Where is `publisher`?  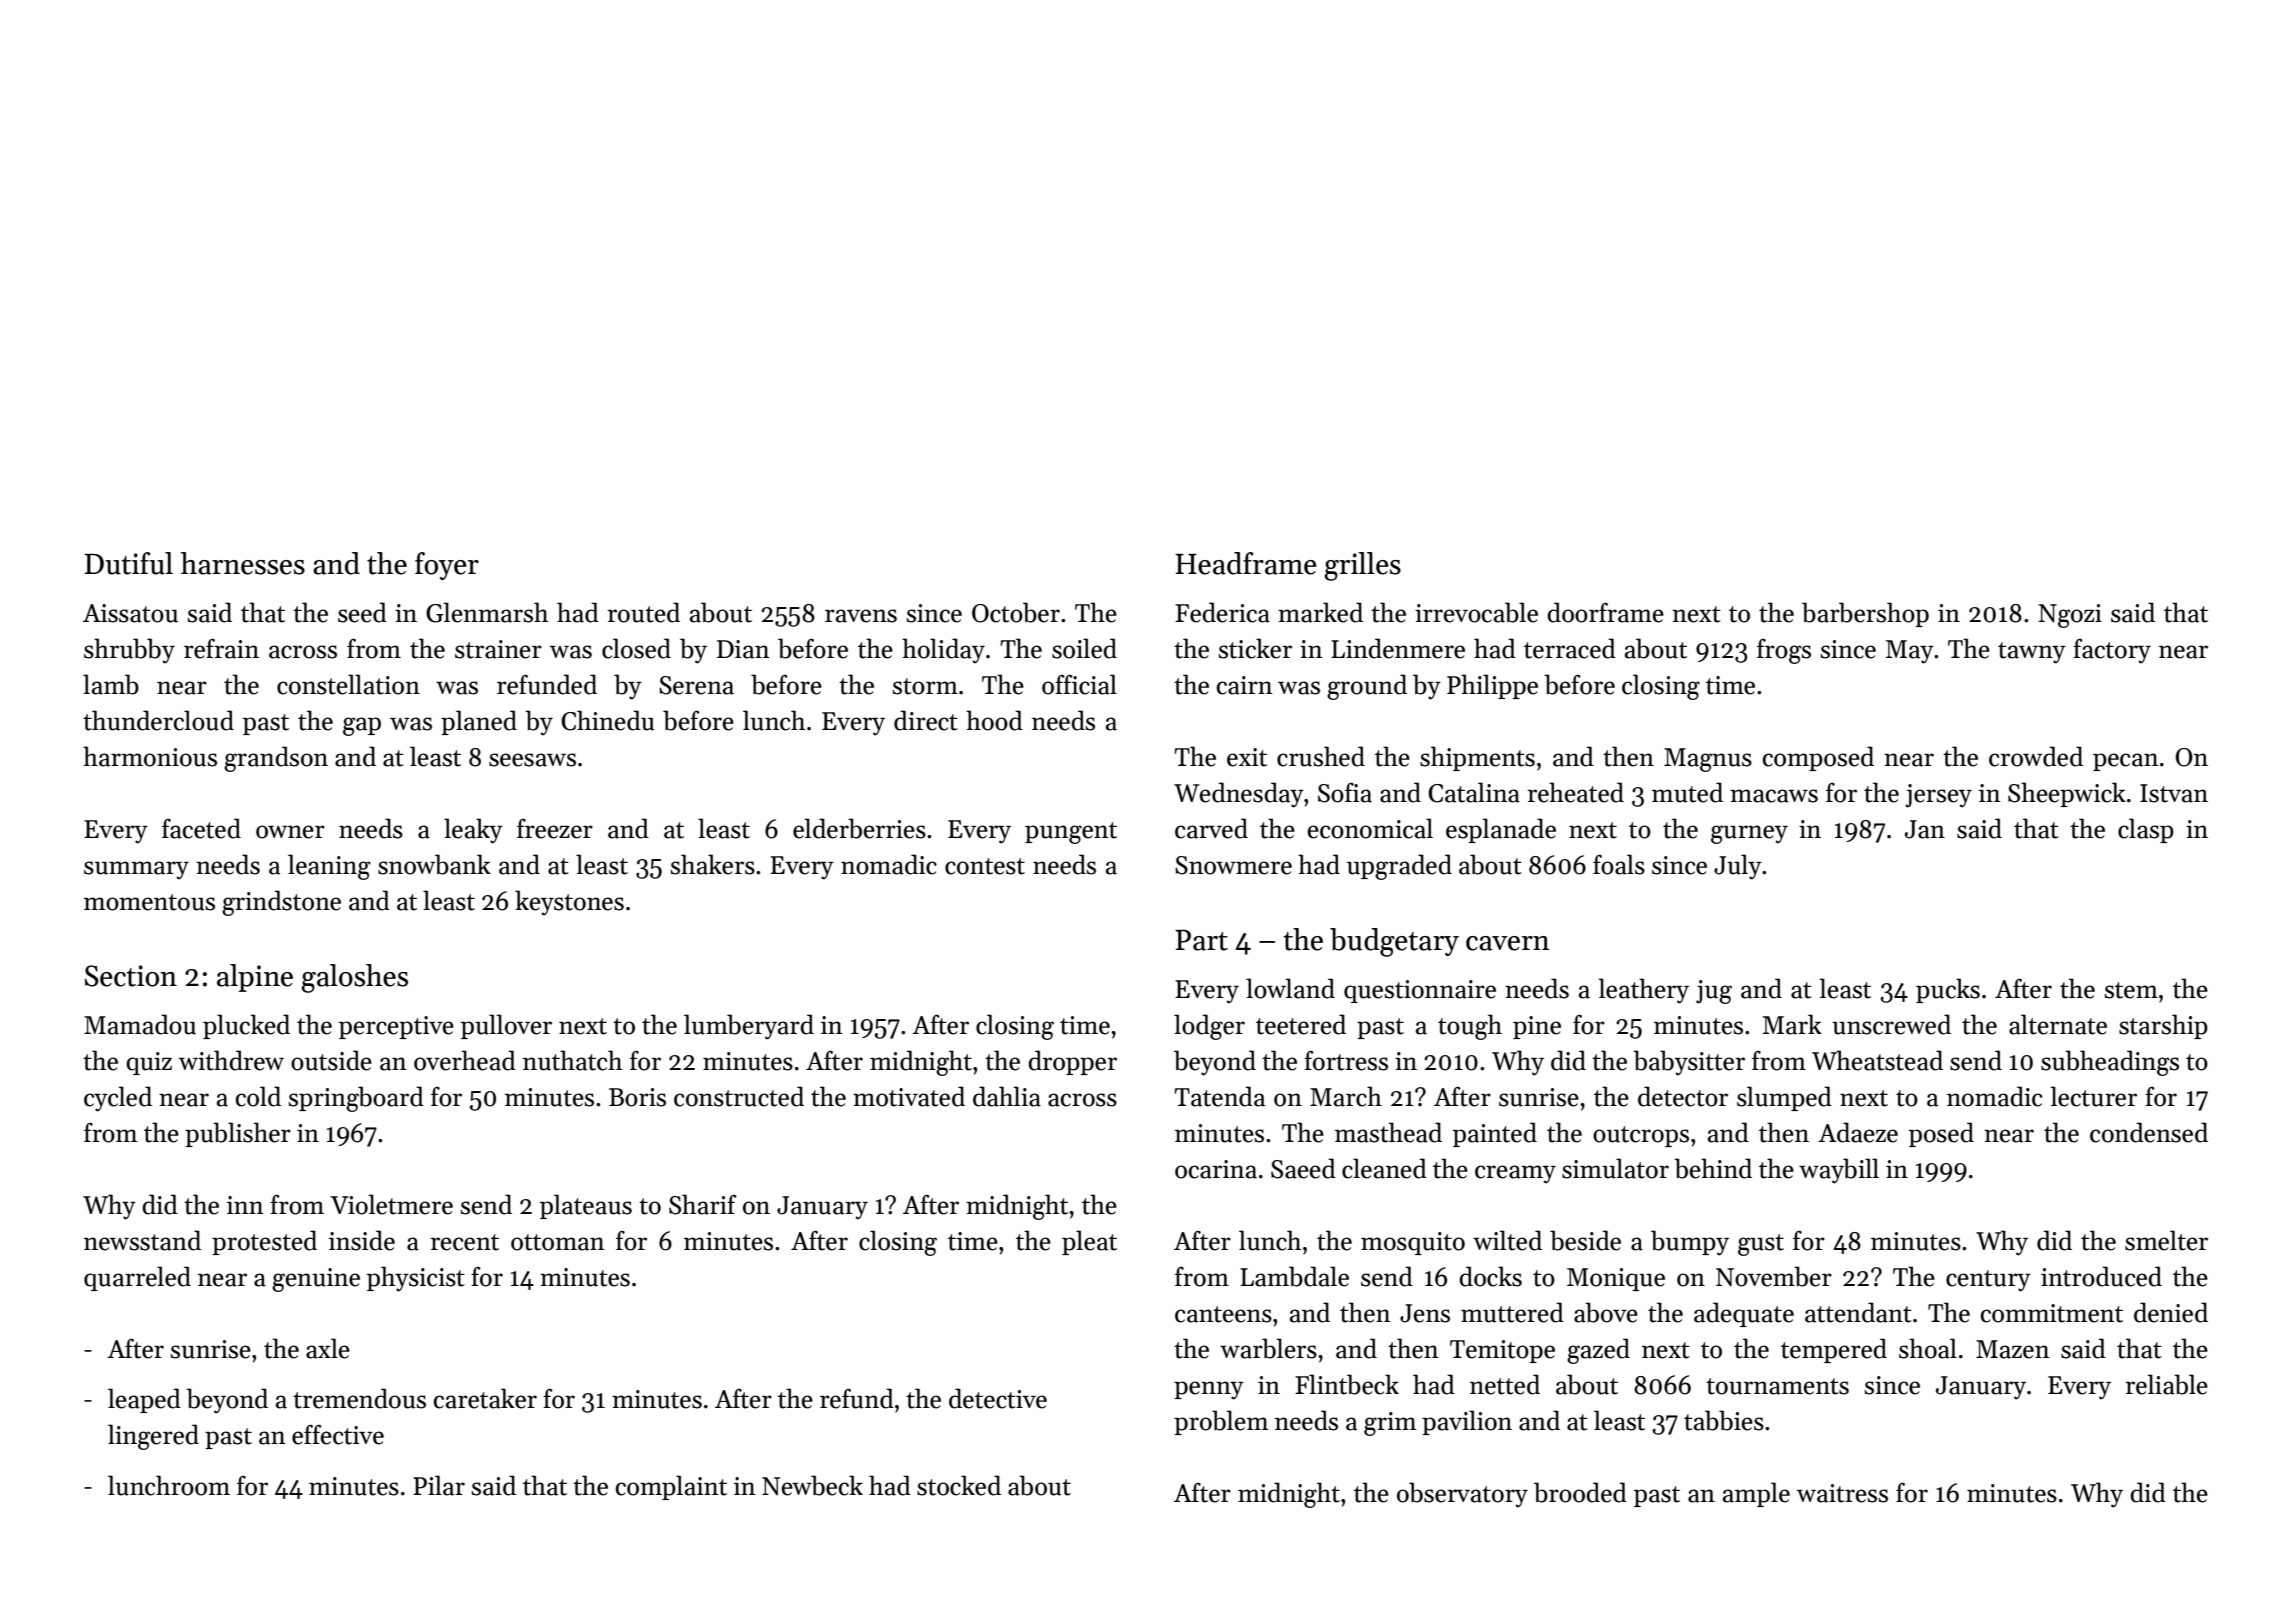
publisher is located at coordinates (238, 1134).
